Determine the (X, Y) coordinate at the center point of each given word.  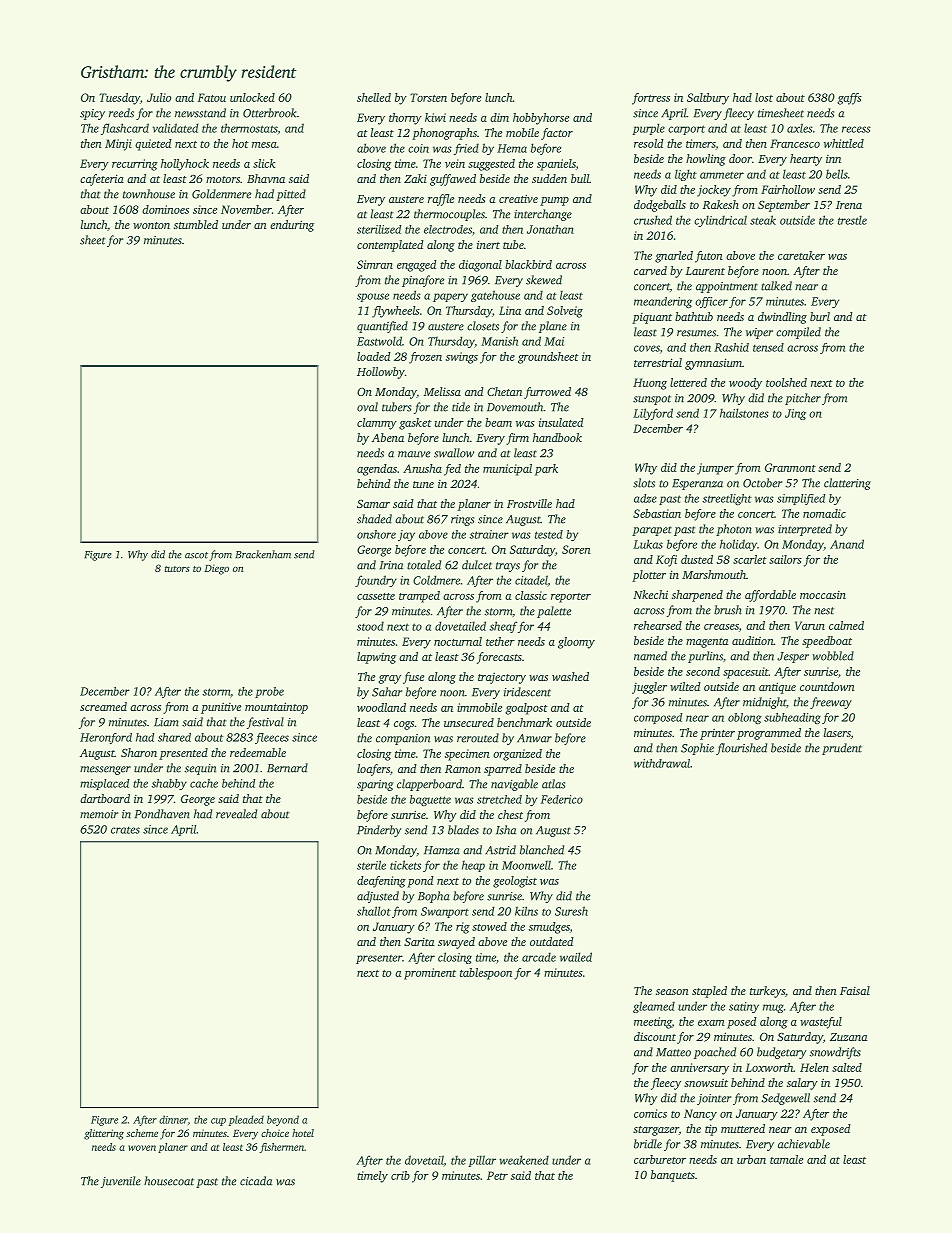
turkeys (767, 992)
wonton (151, 225)
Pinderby (379, 831)
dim (499, 117)
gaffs (849, 99)
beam (498, 422)
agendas (377, 470)
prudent (842, 749)
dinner (173, 1119)
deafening (381, 882)
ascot (196, 555)
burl (820, 316)
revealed (236, 814)
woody (745, 384)
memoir (99, 814)
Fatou (212, 97)
